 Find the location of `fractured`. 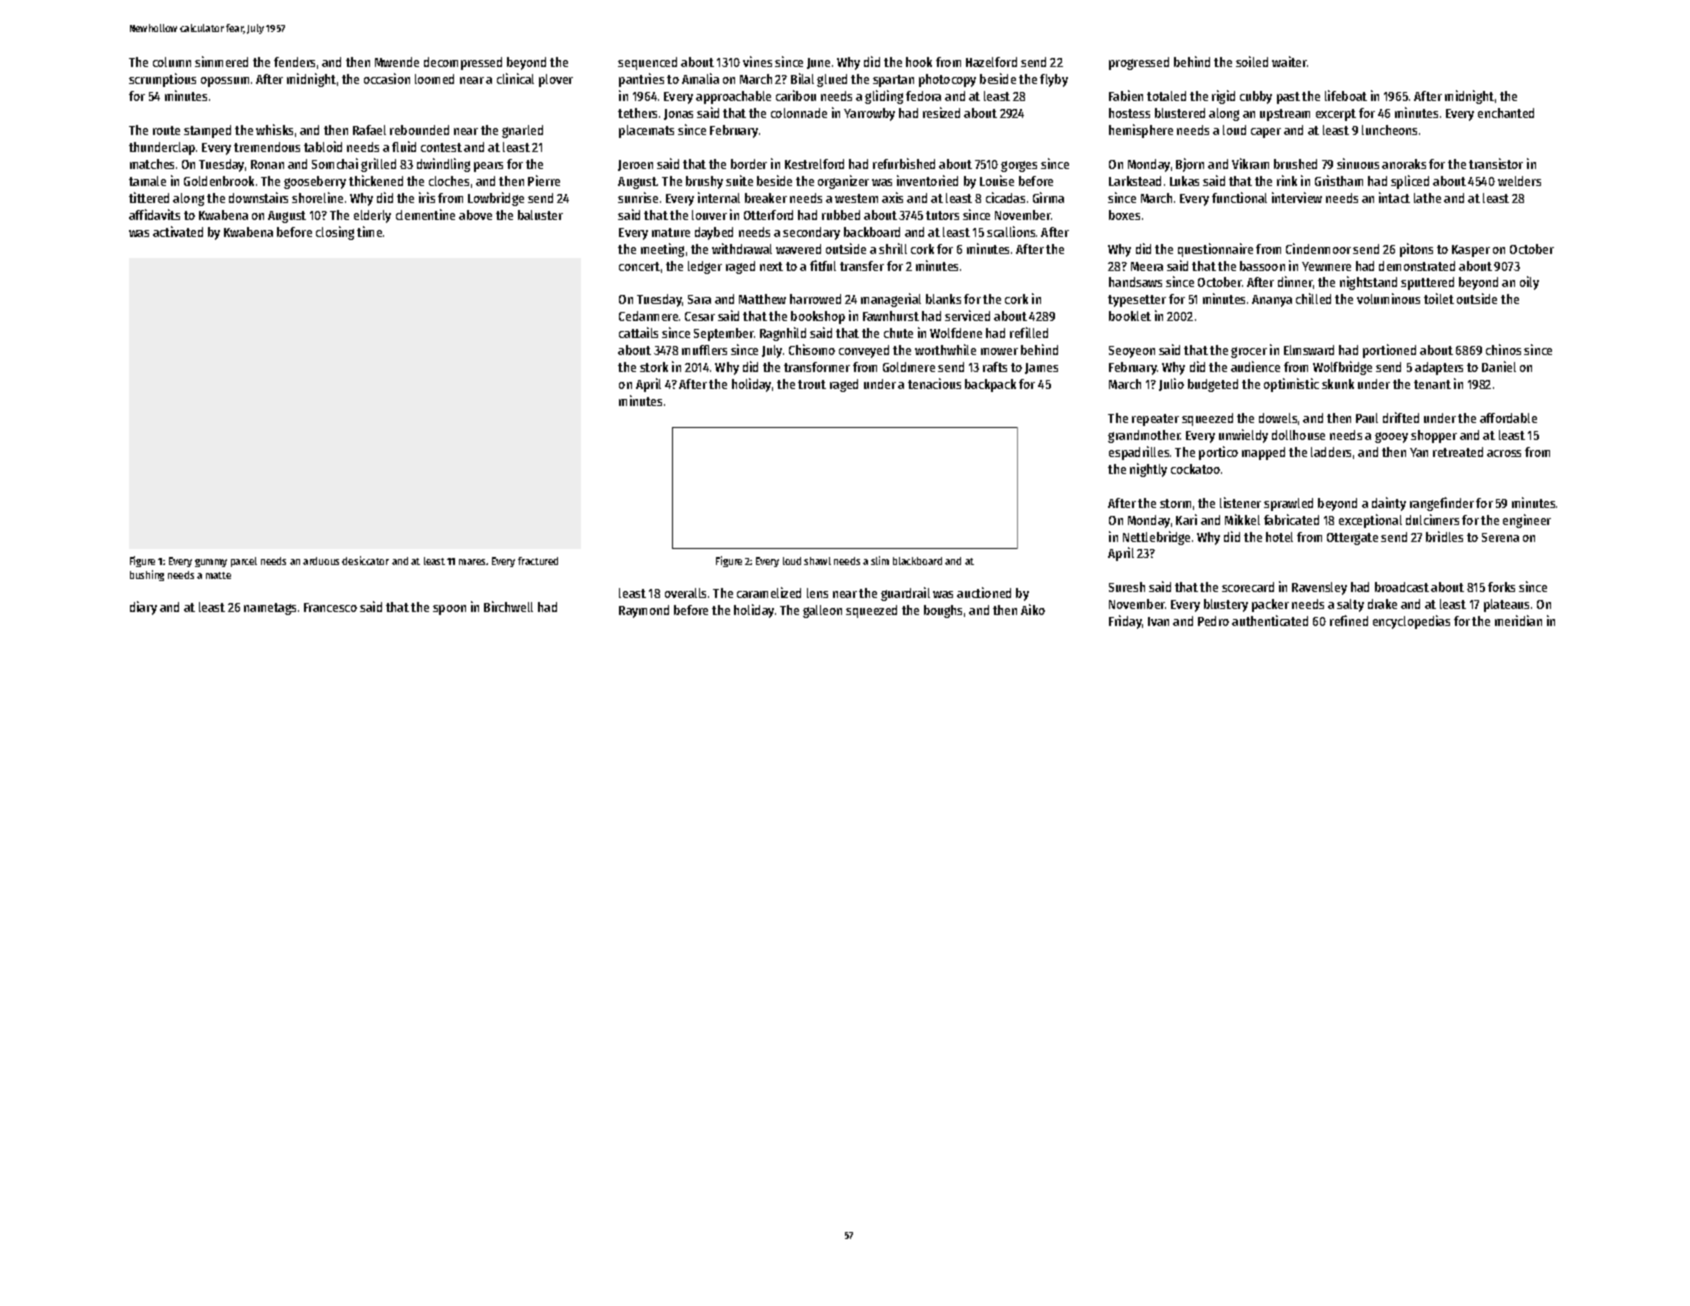

fractured is located at coordinates (538, 561).
